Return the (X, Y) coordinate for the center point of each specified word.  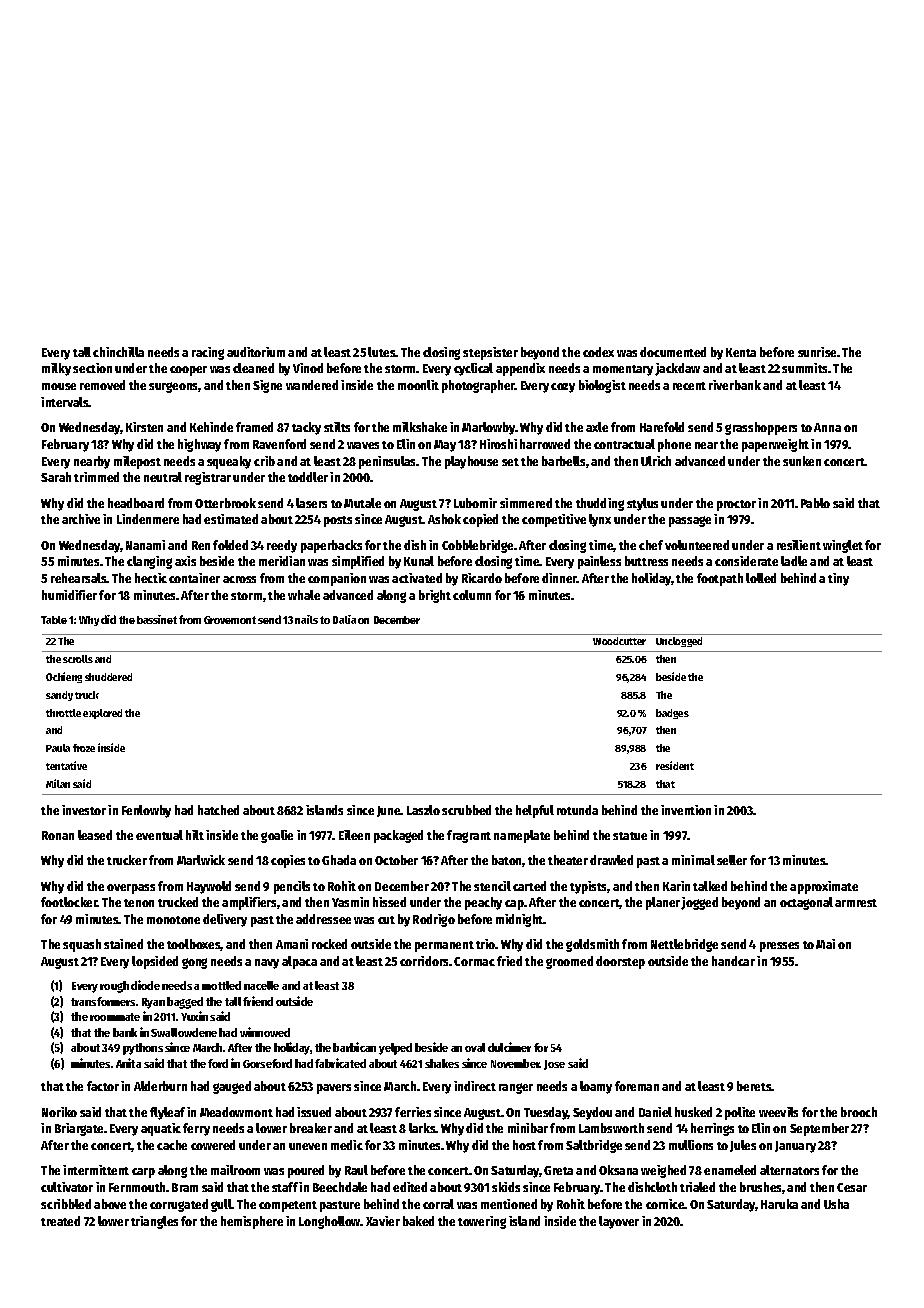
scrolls (78, 659)
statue (630, 836)
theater (568, 860)
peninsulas (388, 462)
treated (60, 1221)
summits (804, 368)
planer (663, 903)
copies (288, 861)
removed (102, 385)
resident (675, 765)
